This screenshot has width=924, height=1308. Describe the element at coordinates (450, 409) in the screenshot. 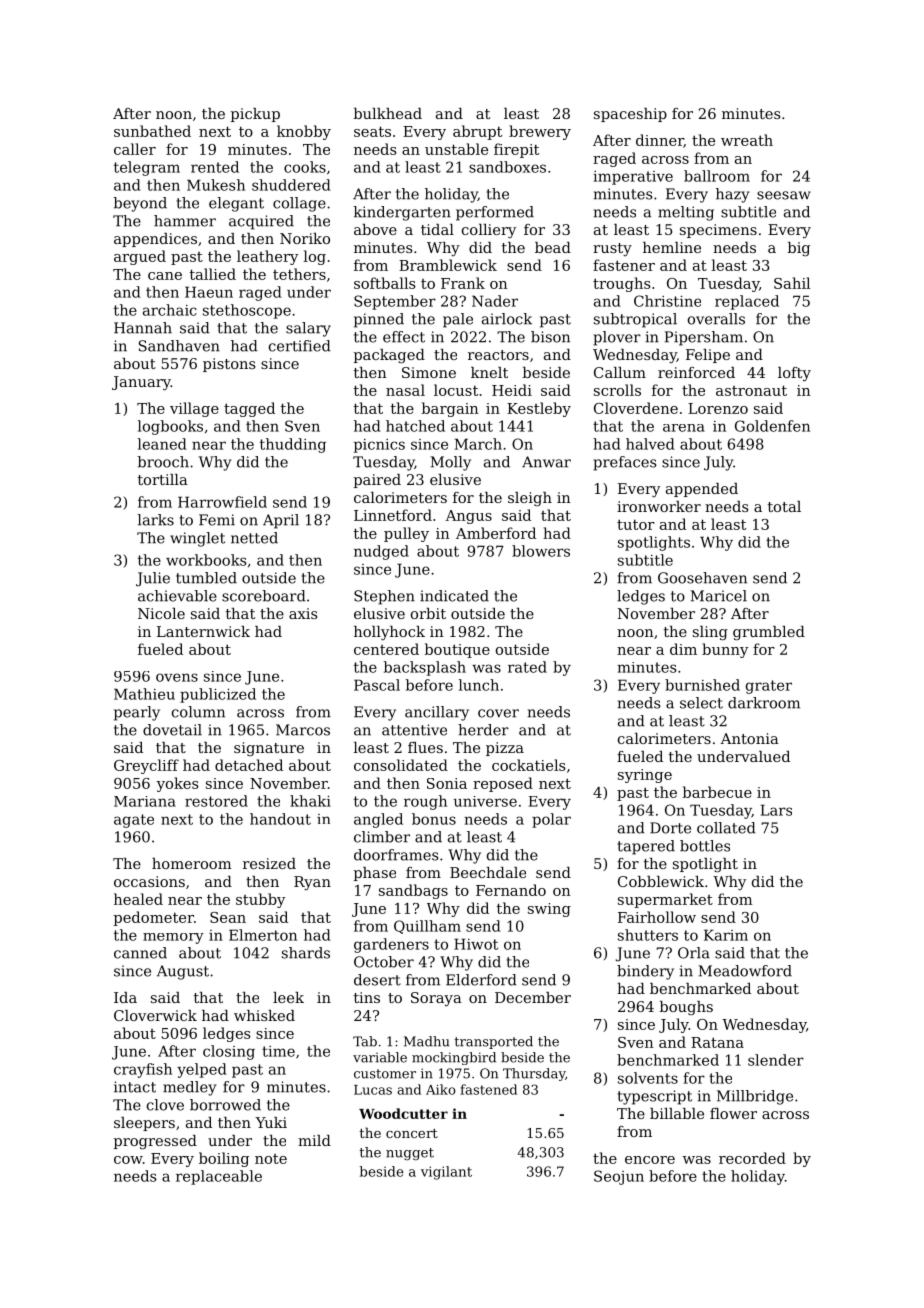

I see `bargain` at that location.
